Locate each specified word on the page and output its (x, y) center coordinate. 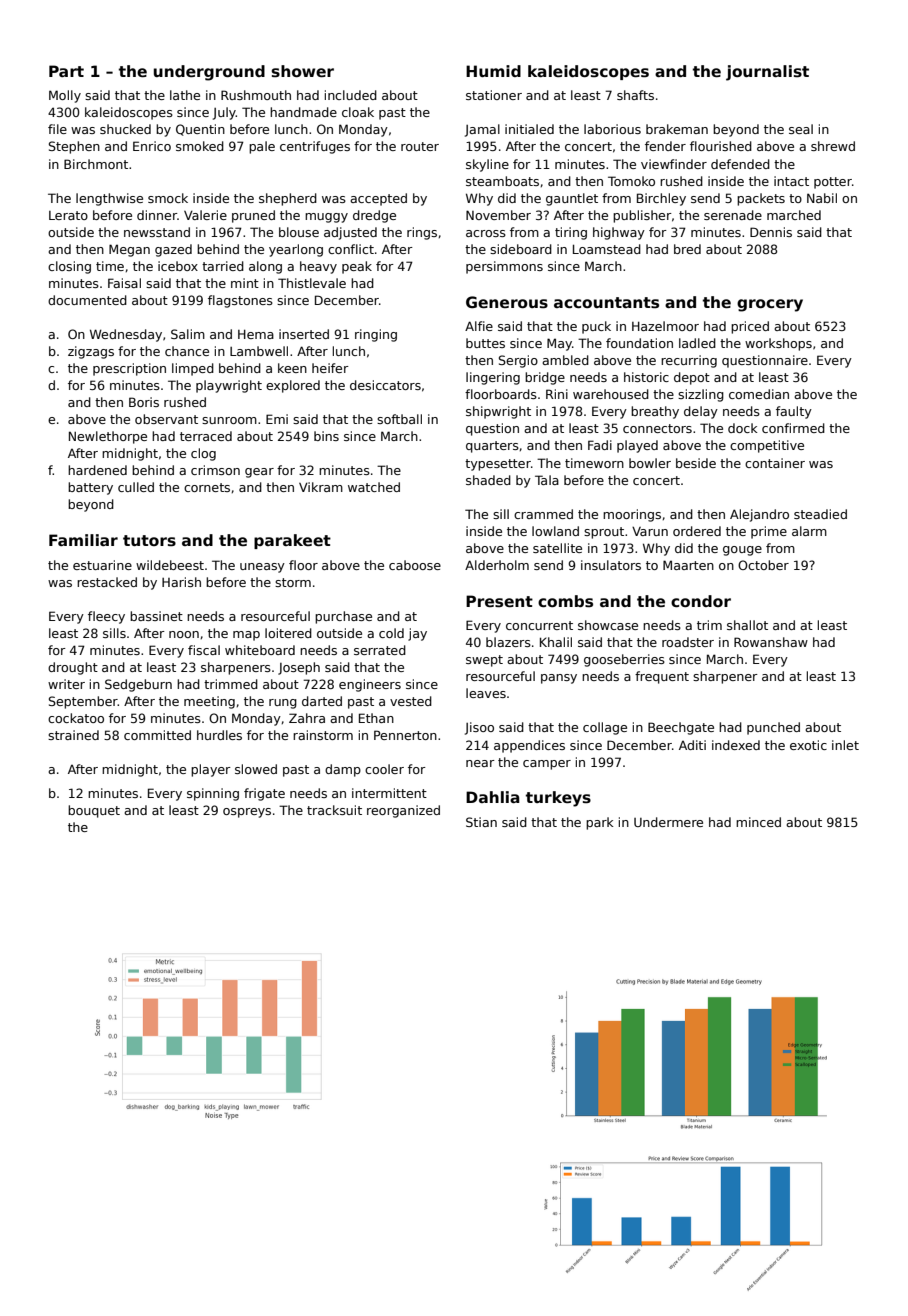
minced (758, 822)
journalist (767, 73)
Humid (493, 71)
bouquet (94, 811)
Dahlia (493, 797)
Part (66, 71)
